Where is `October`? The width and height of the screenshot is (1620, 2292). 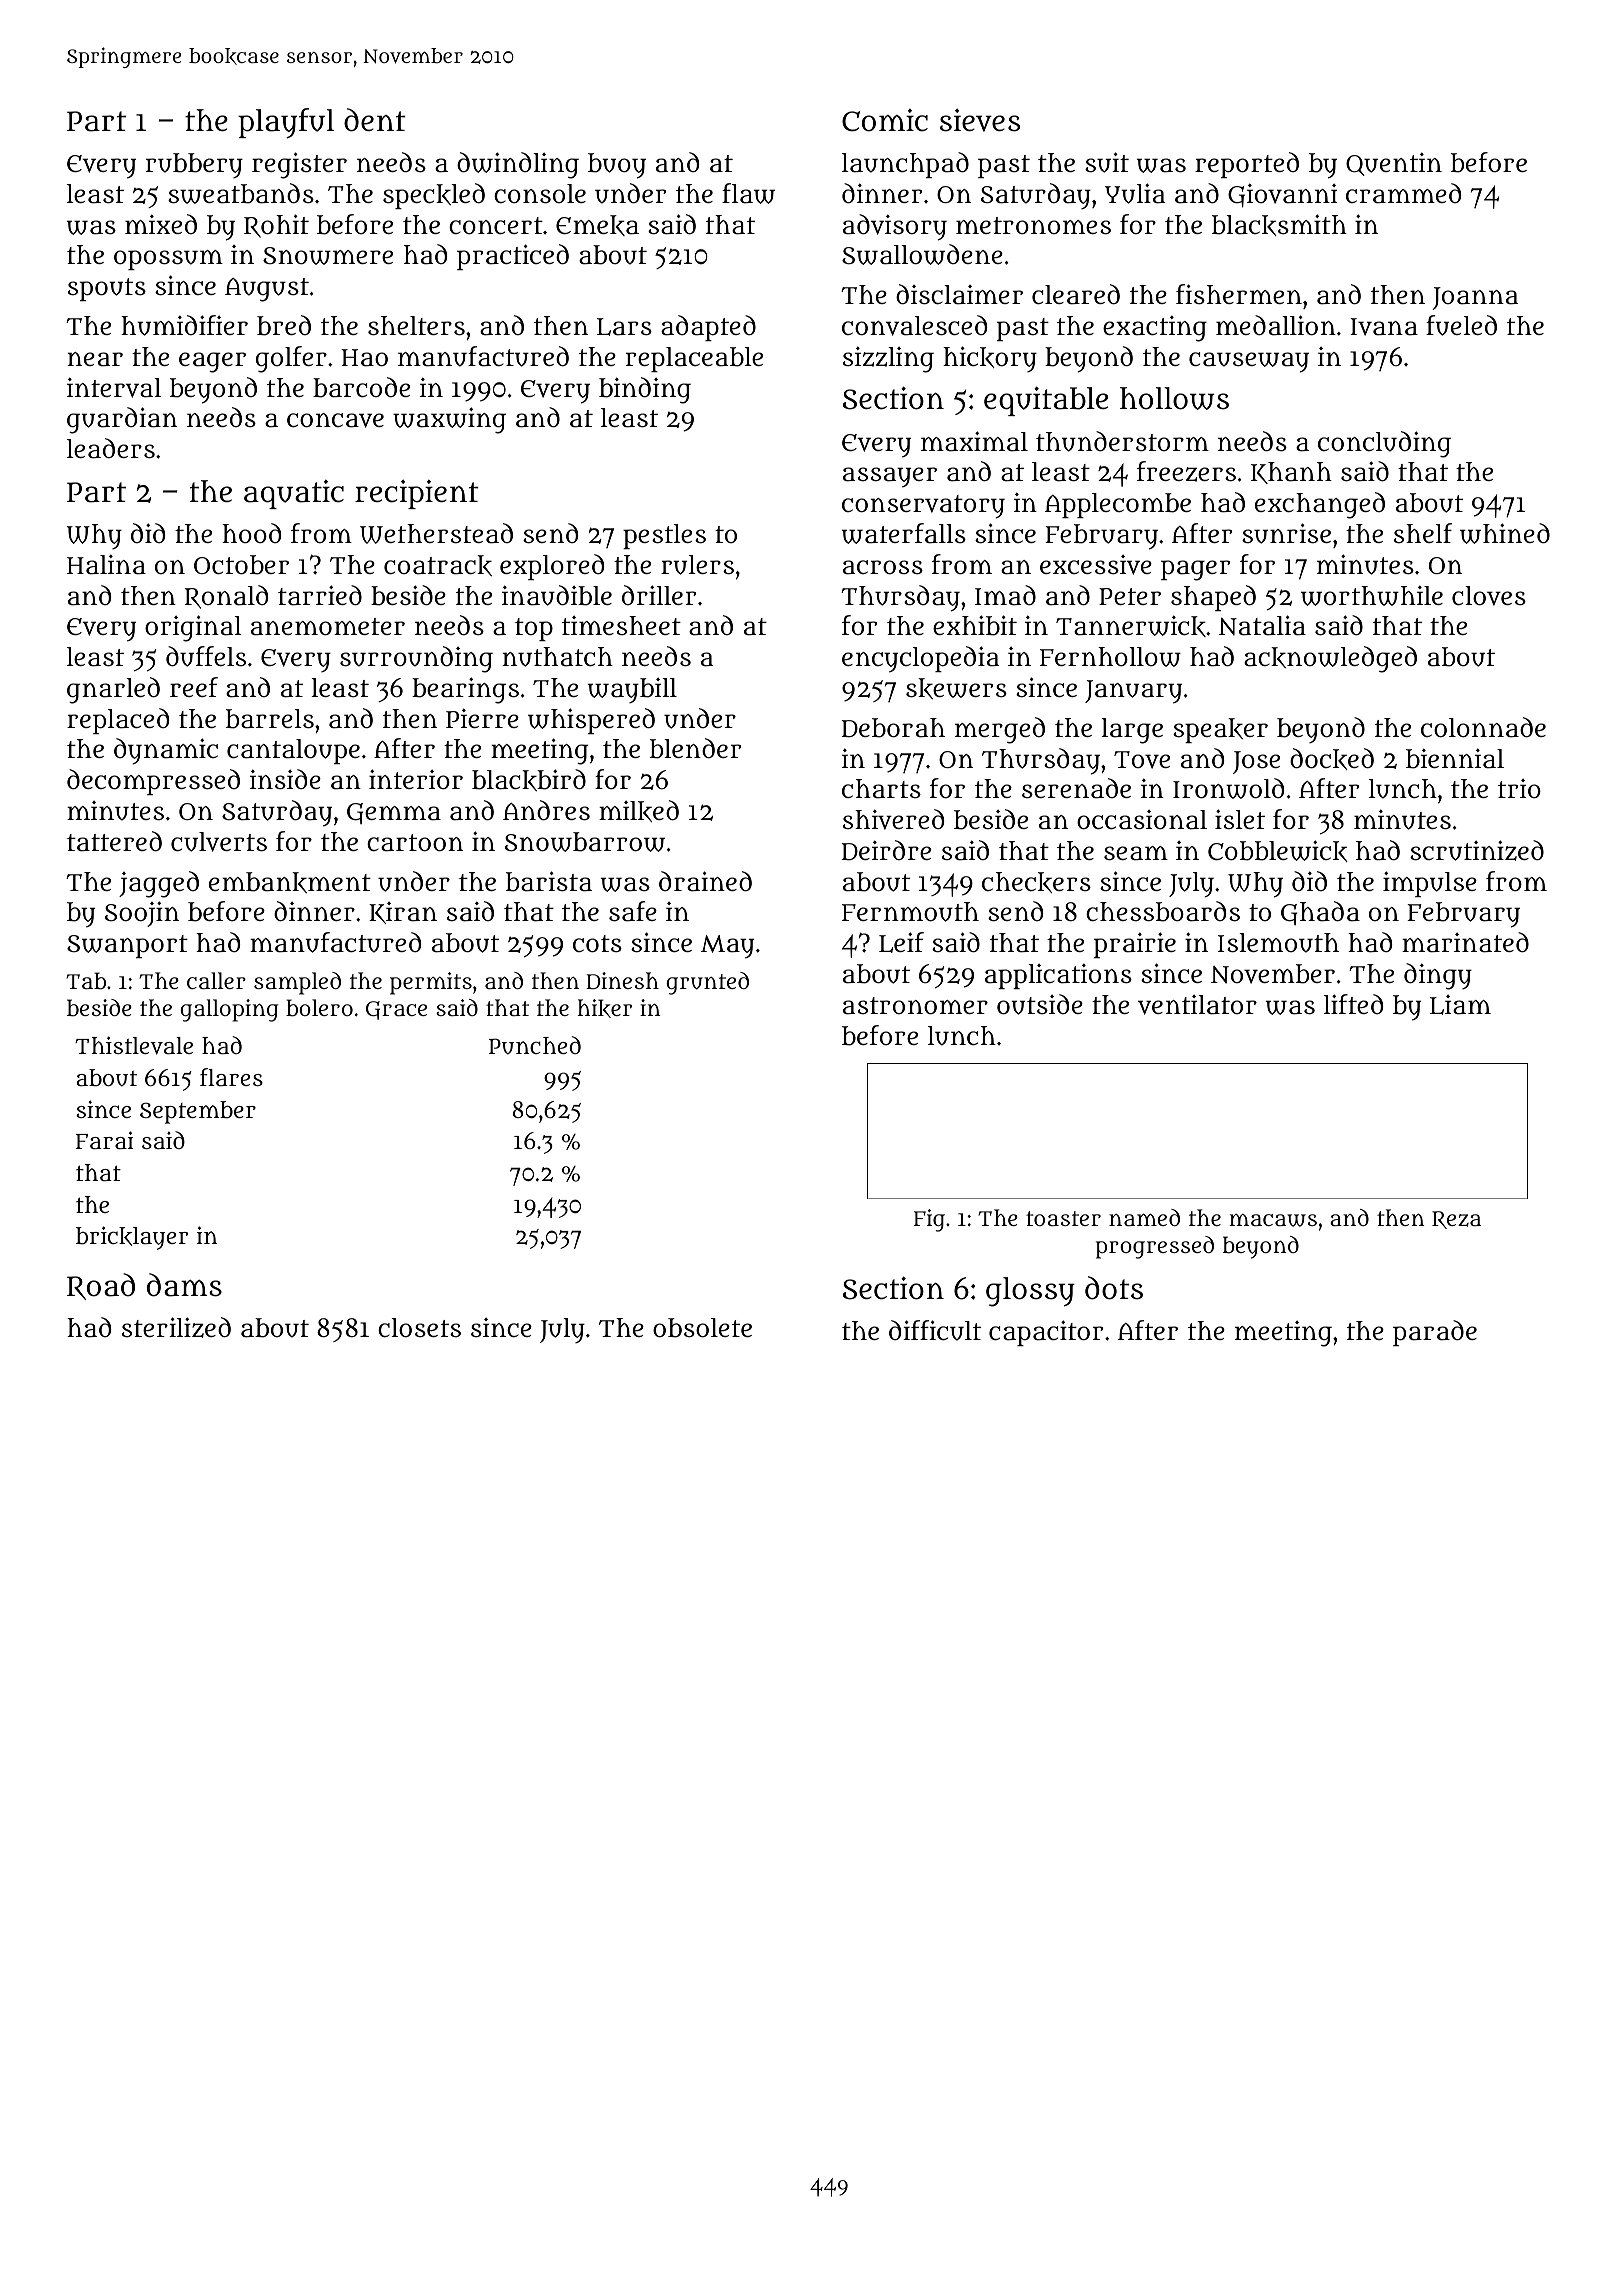
October is located at coordinates (241, 565).
